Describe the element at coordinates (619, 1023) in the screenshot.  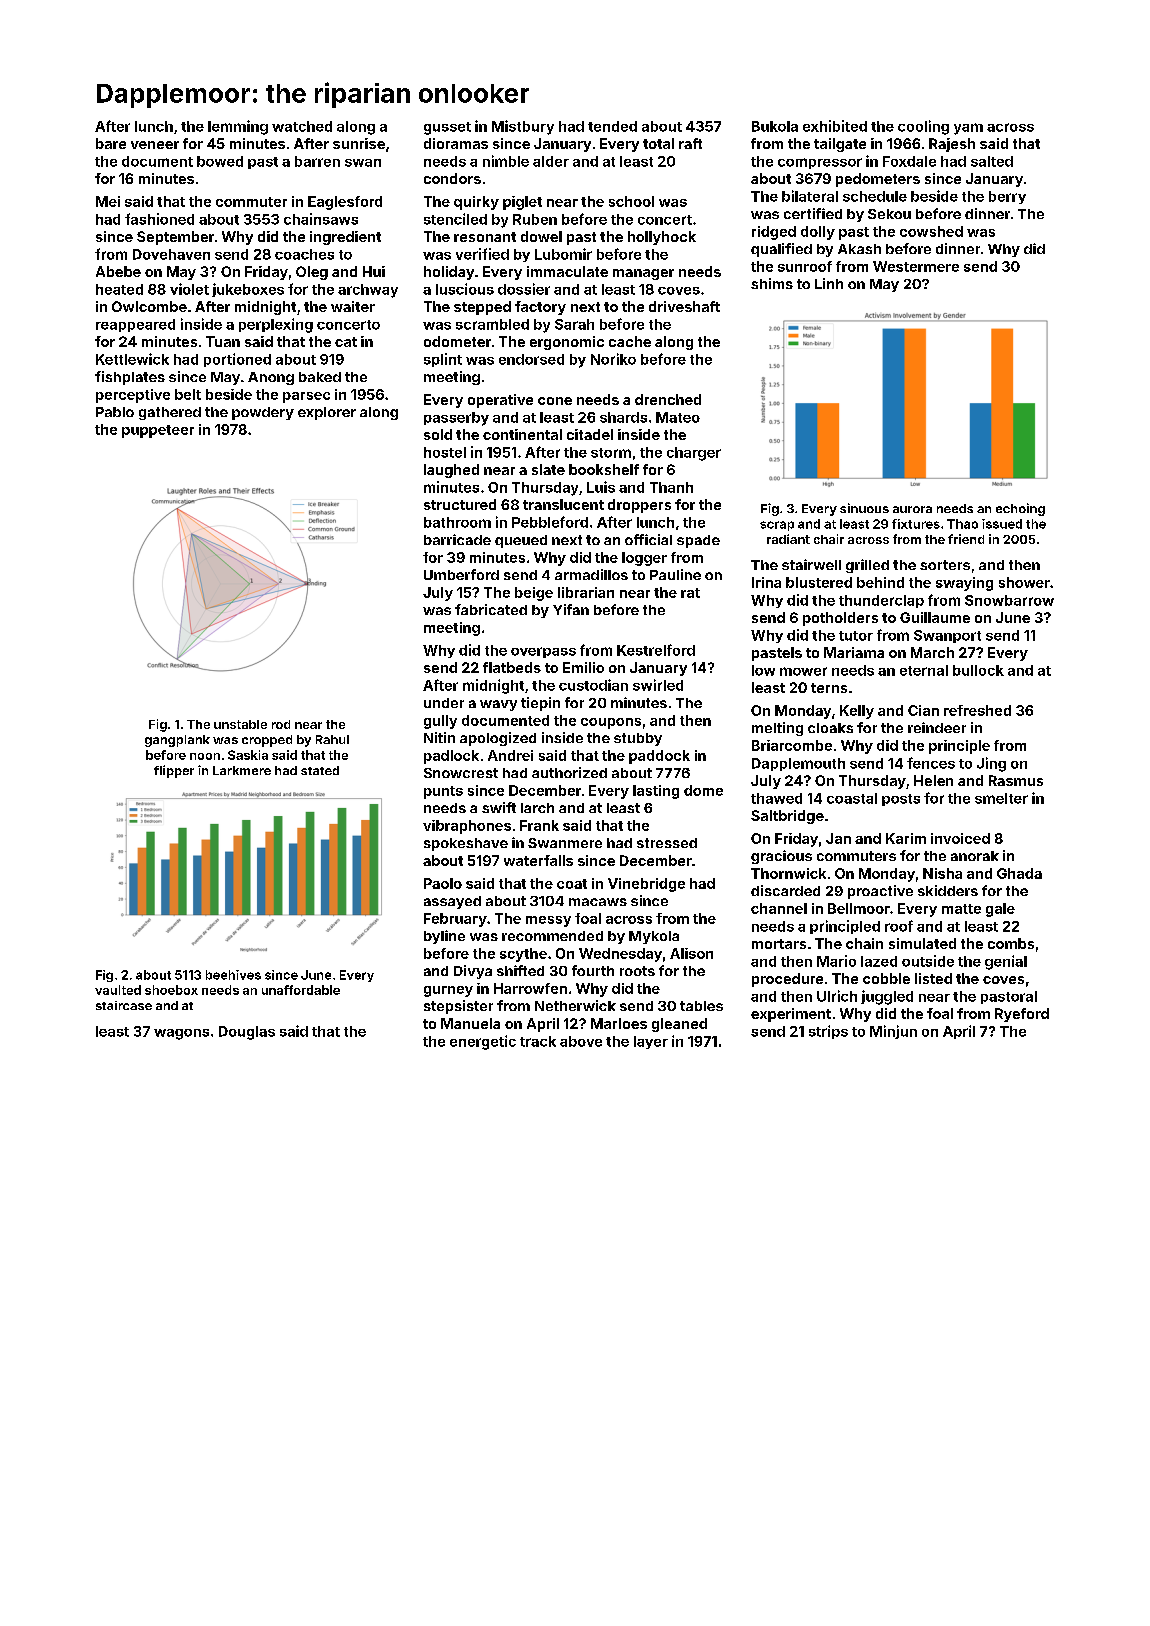
I see `Marloes` at that location.
